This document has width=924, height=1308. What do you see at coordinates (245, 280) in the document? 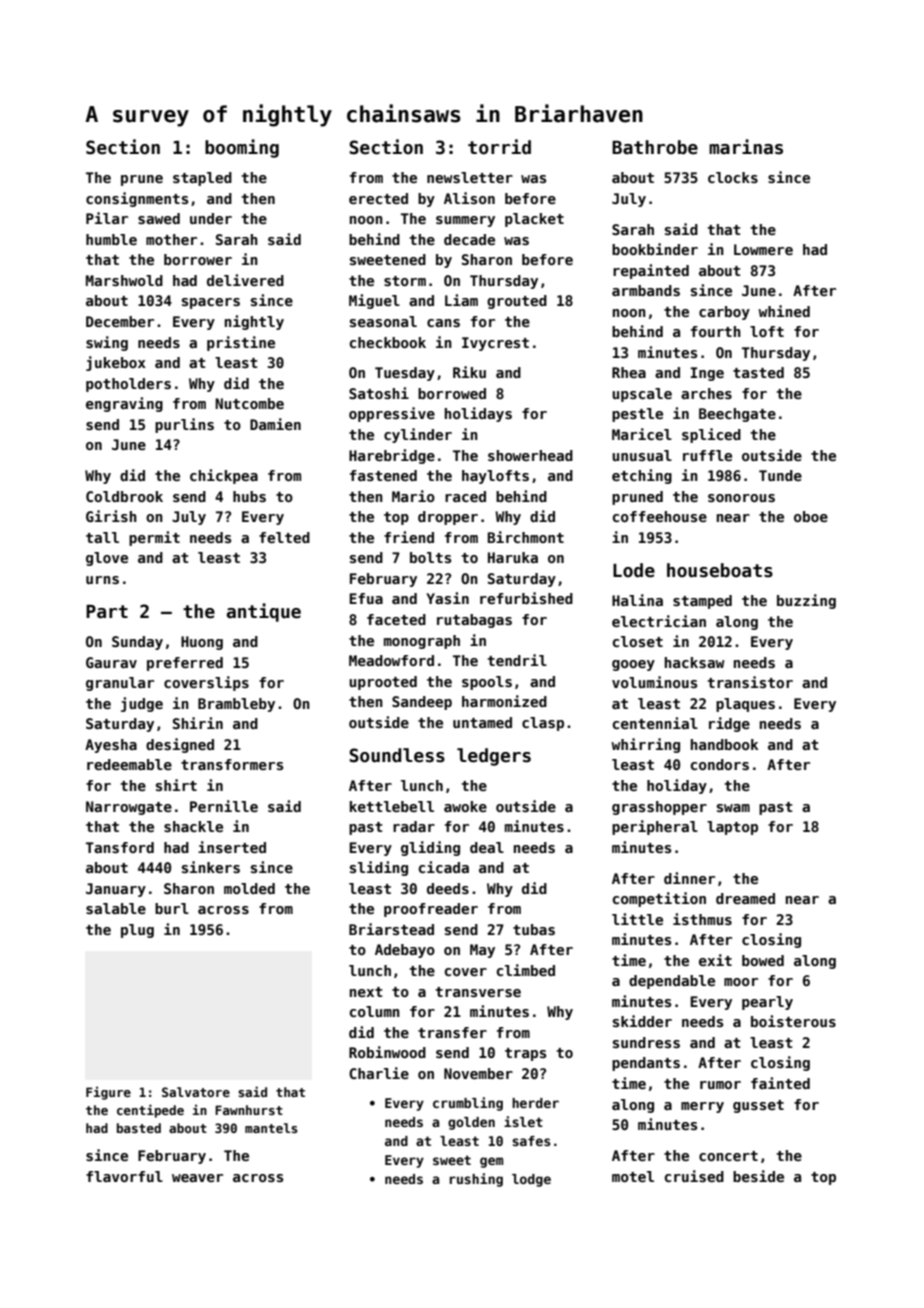
I see `delivered` at bounding box center [245, 280].
